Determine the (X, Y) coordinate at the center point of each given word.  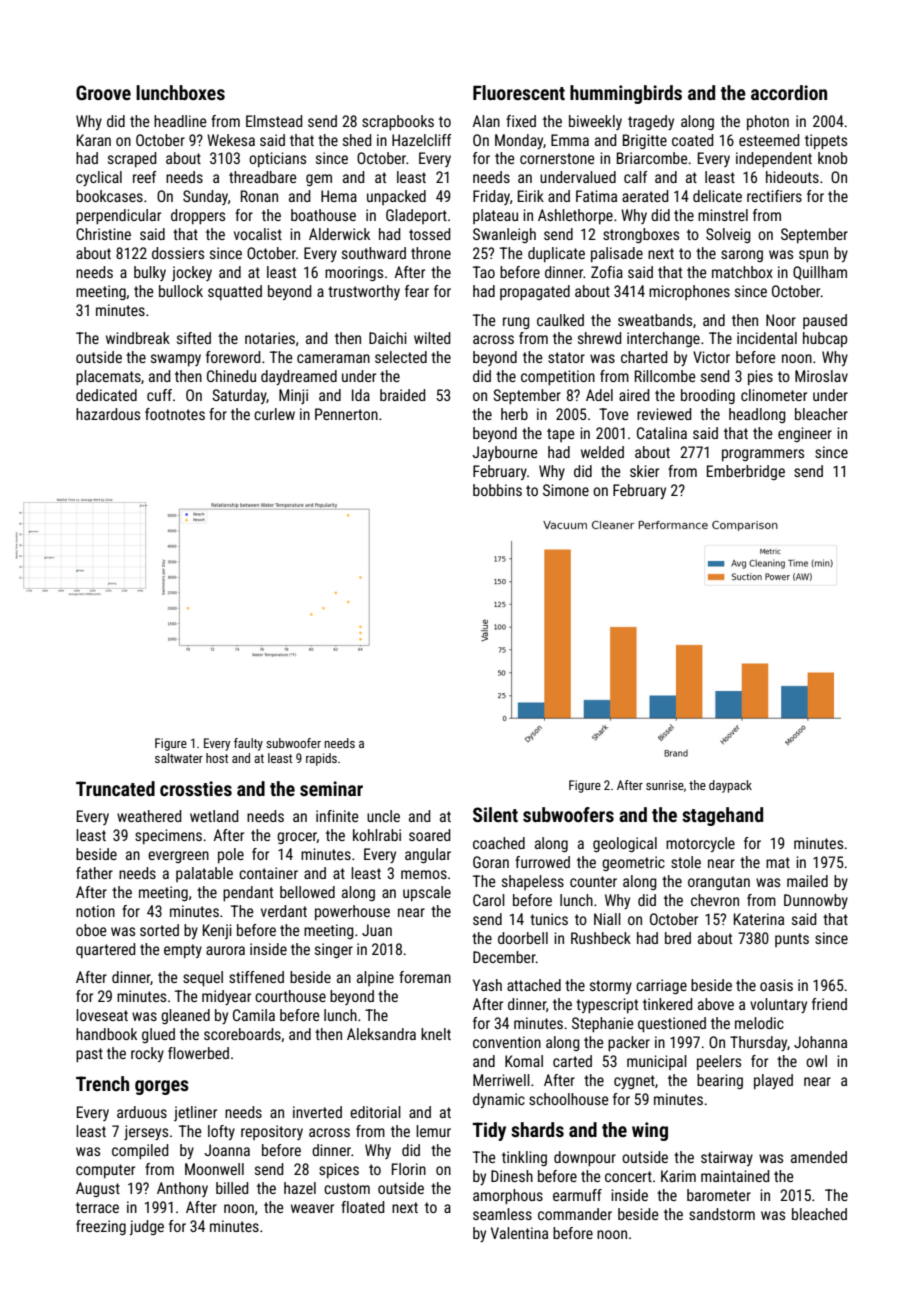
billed (232, 1188)
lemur (433, 1131)
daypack (730, 786)
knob (832, 158)
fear (417, 291)
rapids (321, 759)
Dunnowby (816, 901)
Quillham (820, 273)
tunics (549, 919)
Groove (103, 92)
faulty (248, 744)
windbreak (138, 338)
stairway (727, 1158)
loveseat (102, 1015)
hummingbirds (626, 94)
